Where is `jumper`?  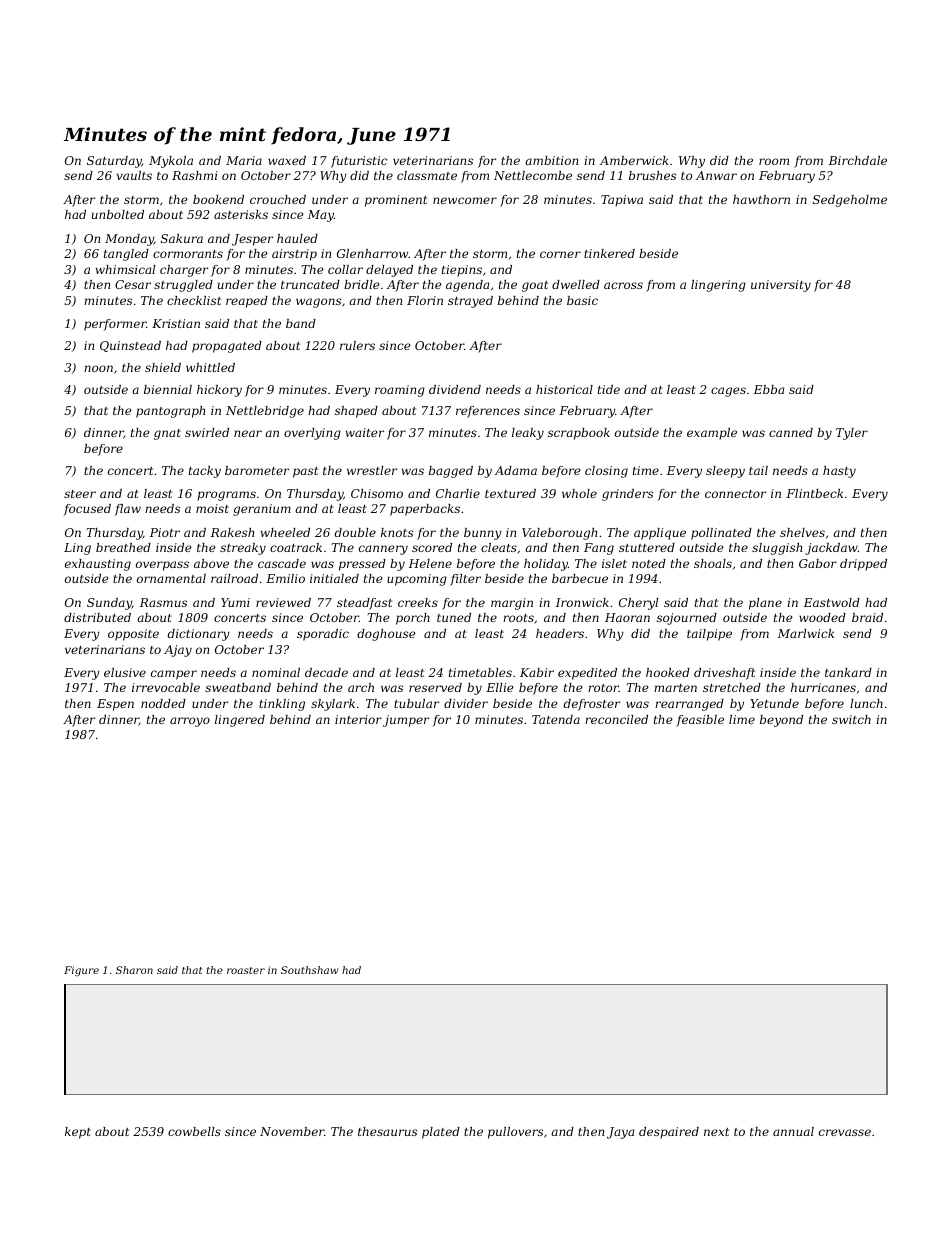 jumper is located at coordinates (406, 721).
